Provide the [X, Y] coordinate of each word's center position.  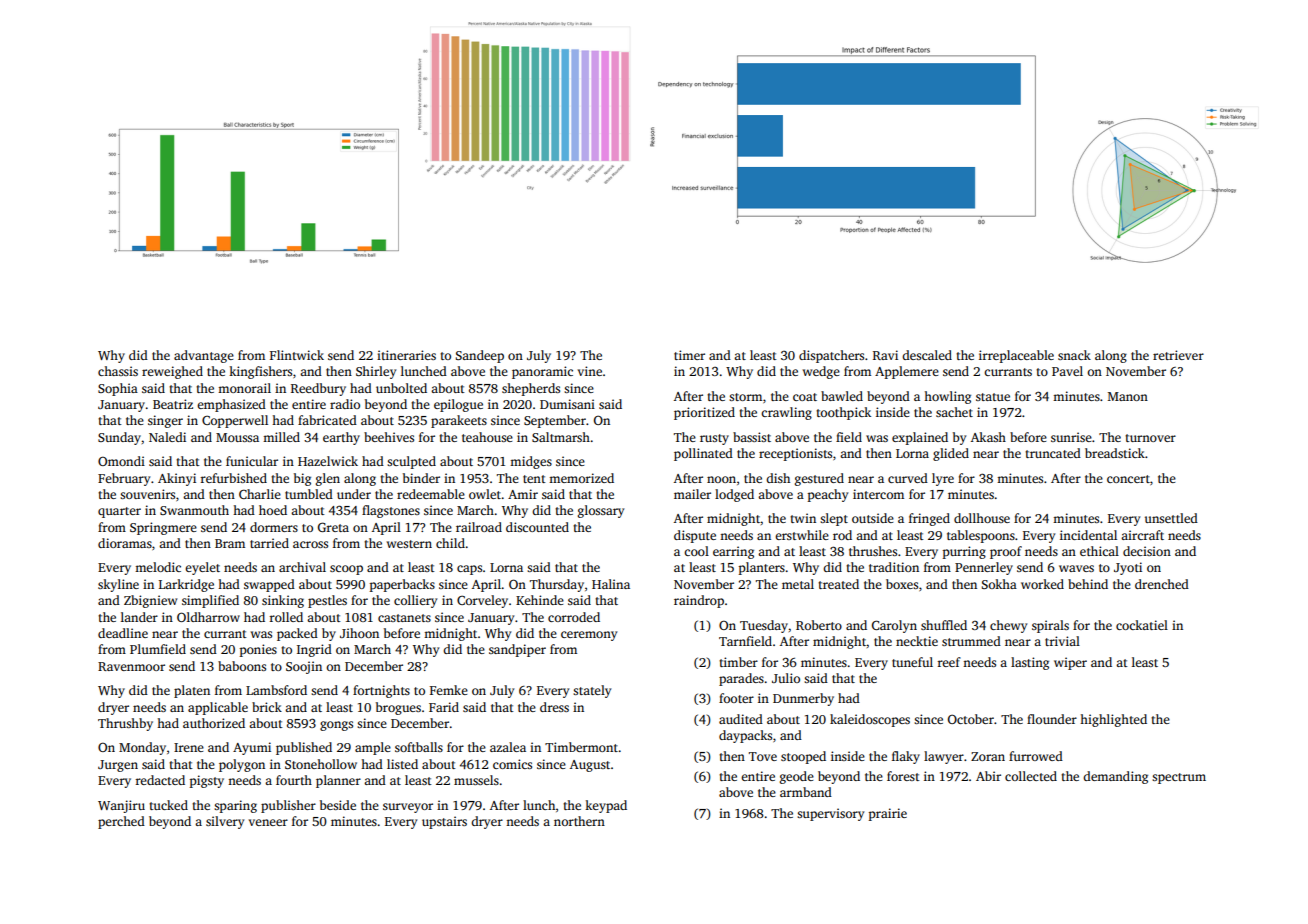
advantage [204, 356]
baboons [242, 666]
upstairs [444, 822]
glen [328, 479]
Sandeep [480, 356]
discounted [537, 527]
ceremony [589, 636]
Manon [1128, 396]
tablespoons [981, 536]
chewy [1008, 626]
